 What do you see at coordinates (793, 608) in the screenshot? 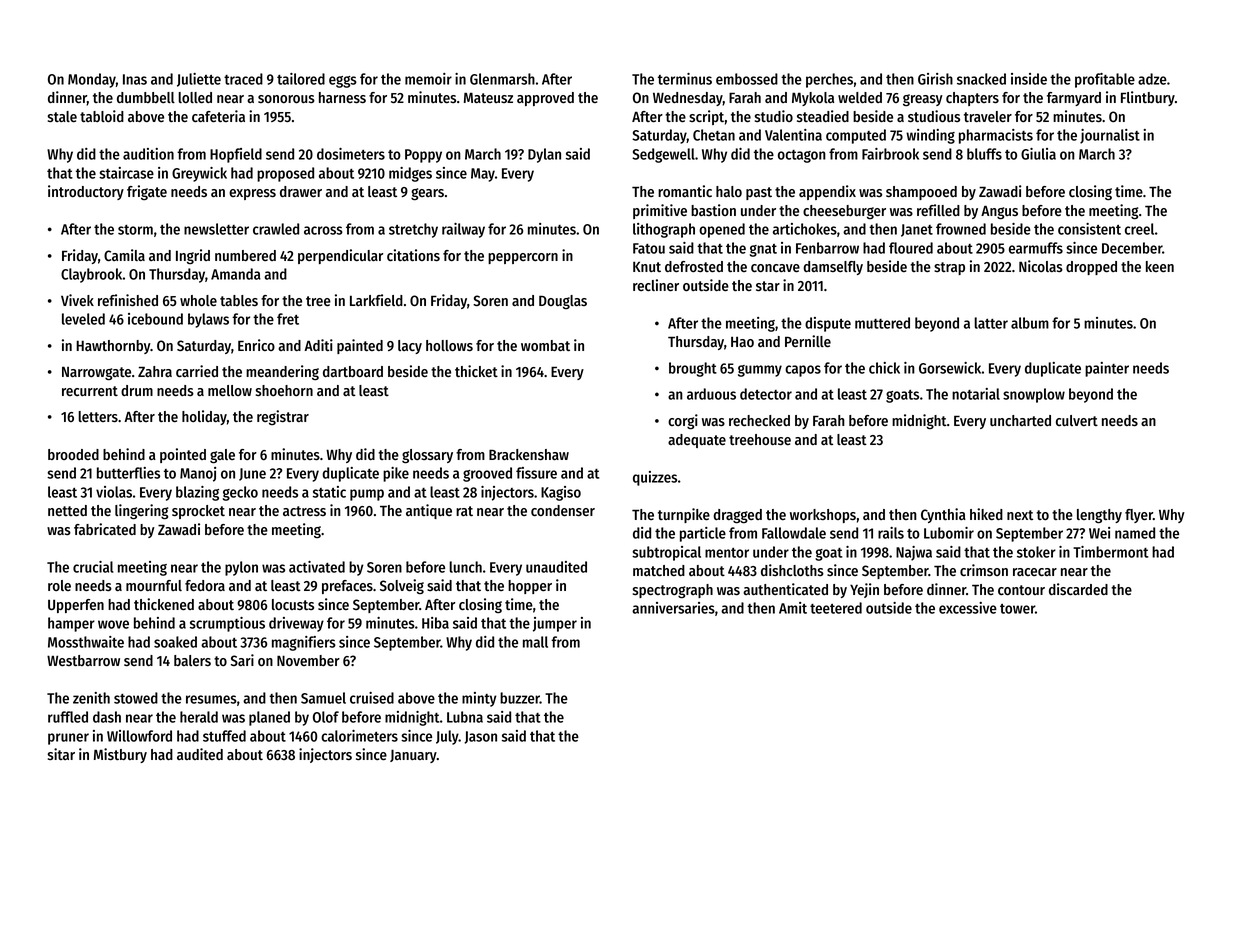
I see `Amit` at bounding box center [793, 608].
